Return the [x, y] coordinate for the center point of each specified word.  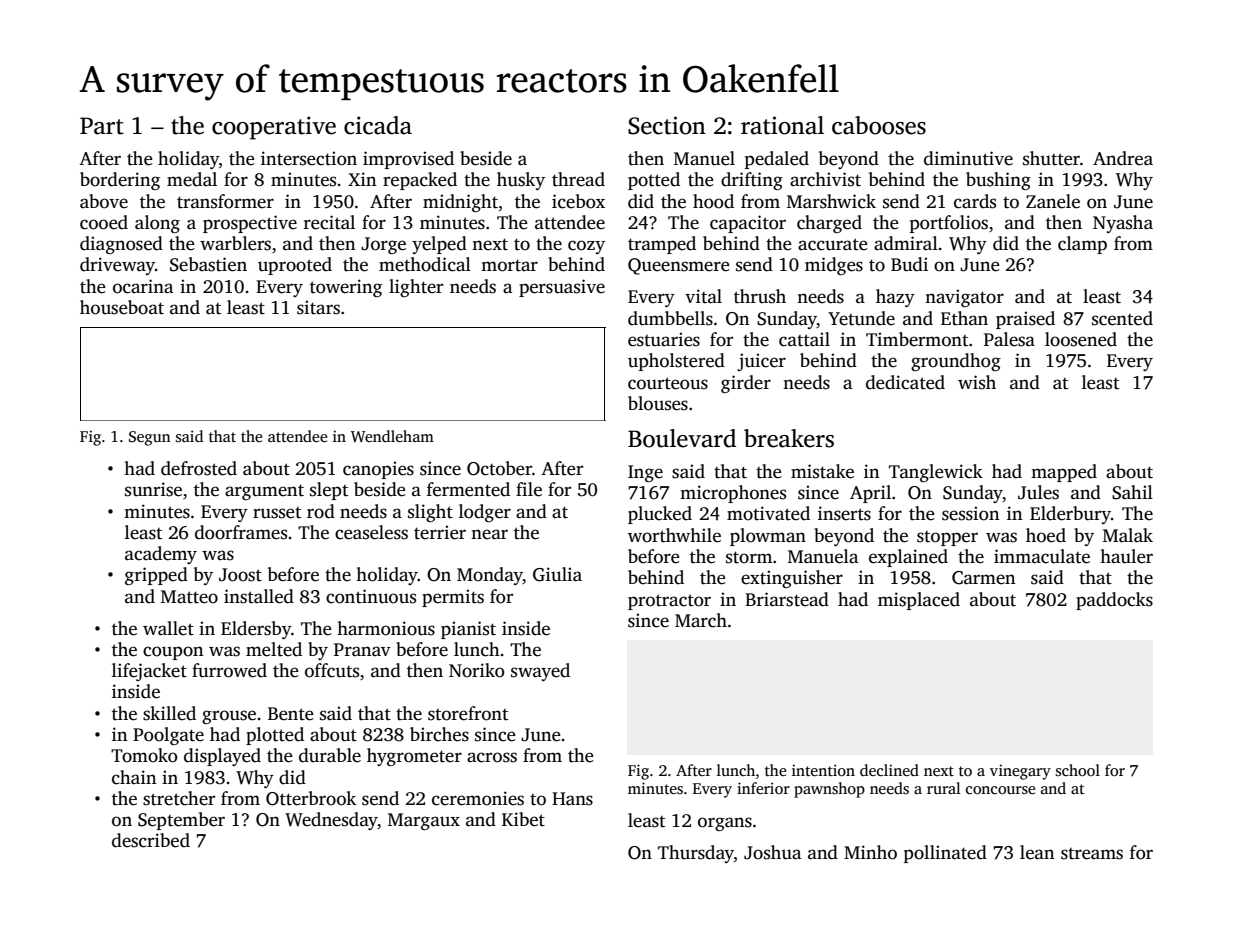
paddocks [1114, 601]
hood [713, 201]
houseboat [122, 307]
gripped [156, 576]
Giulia [557, 574]
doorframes [241, 532]
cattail [804, 339]
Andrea [1123, 158]
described [151, 840]
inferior [763, 788]
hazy [895, 298]
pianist [468, 630]
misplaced [919, 601]
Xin [362, 179]
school [1078, 770]
